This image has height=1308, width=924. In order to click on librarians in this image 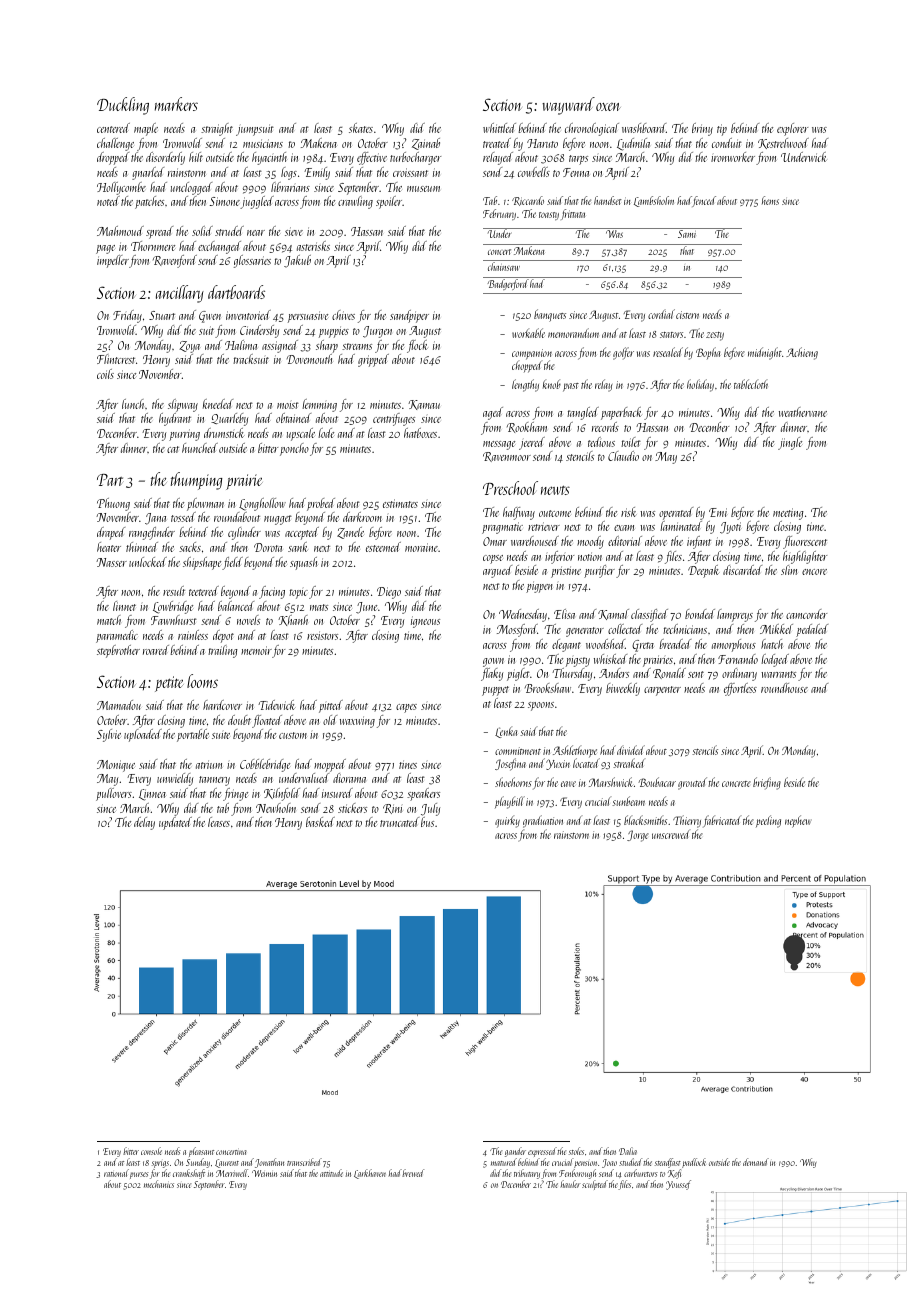, I will do `click(290, 187)`.
